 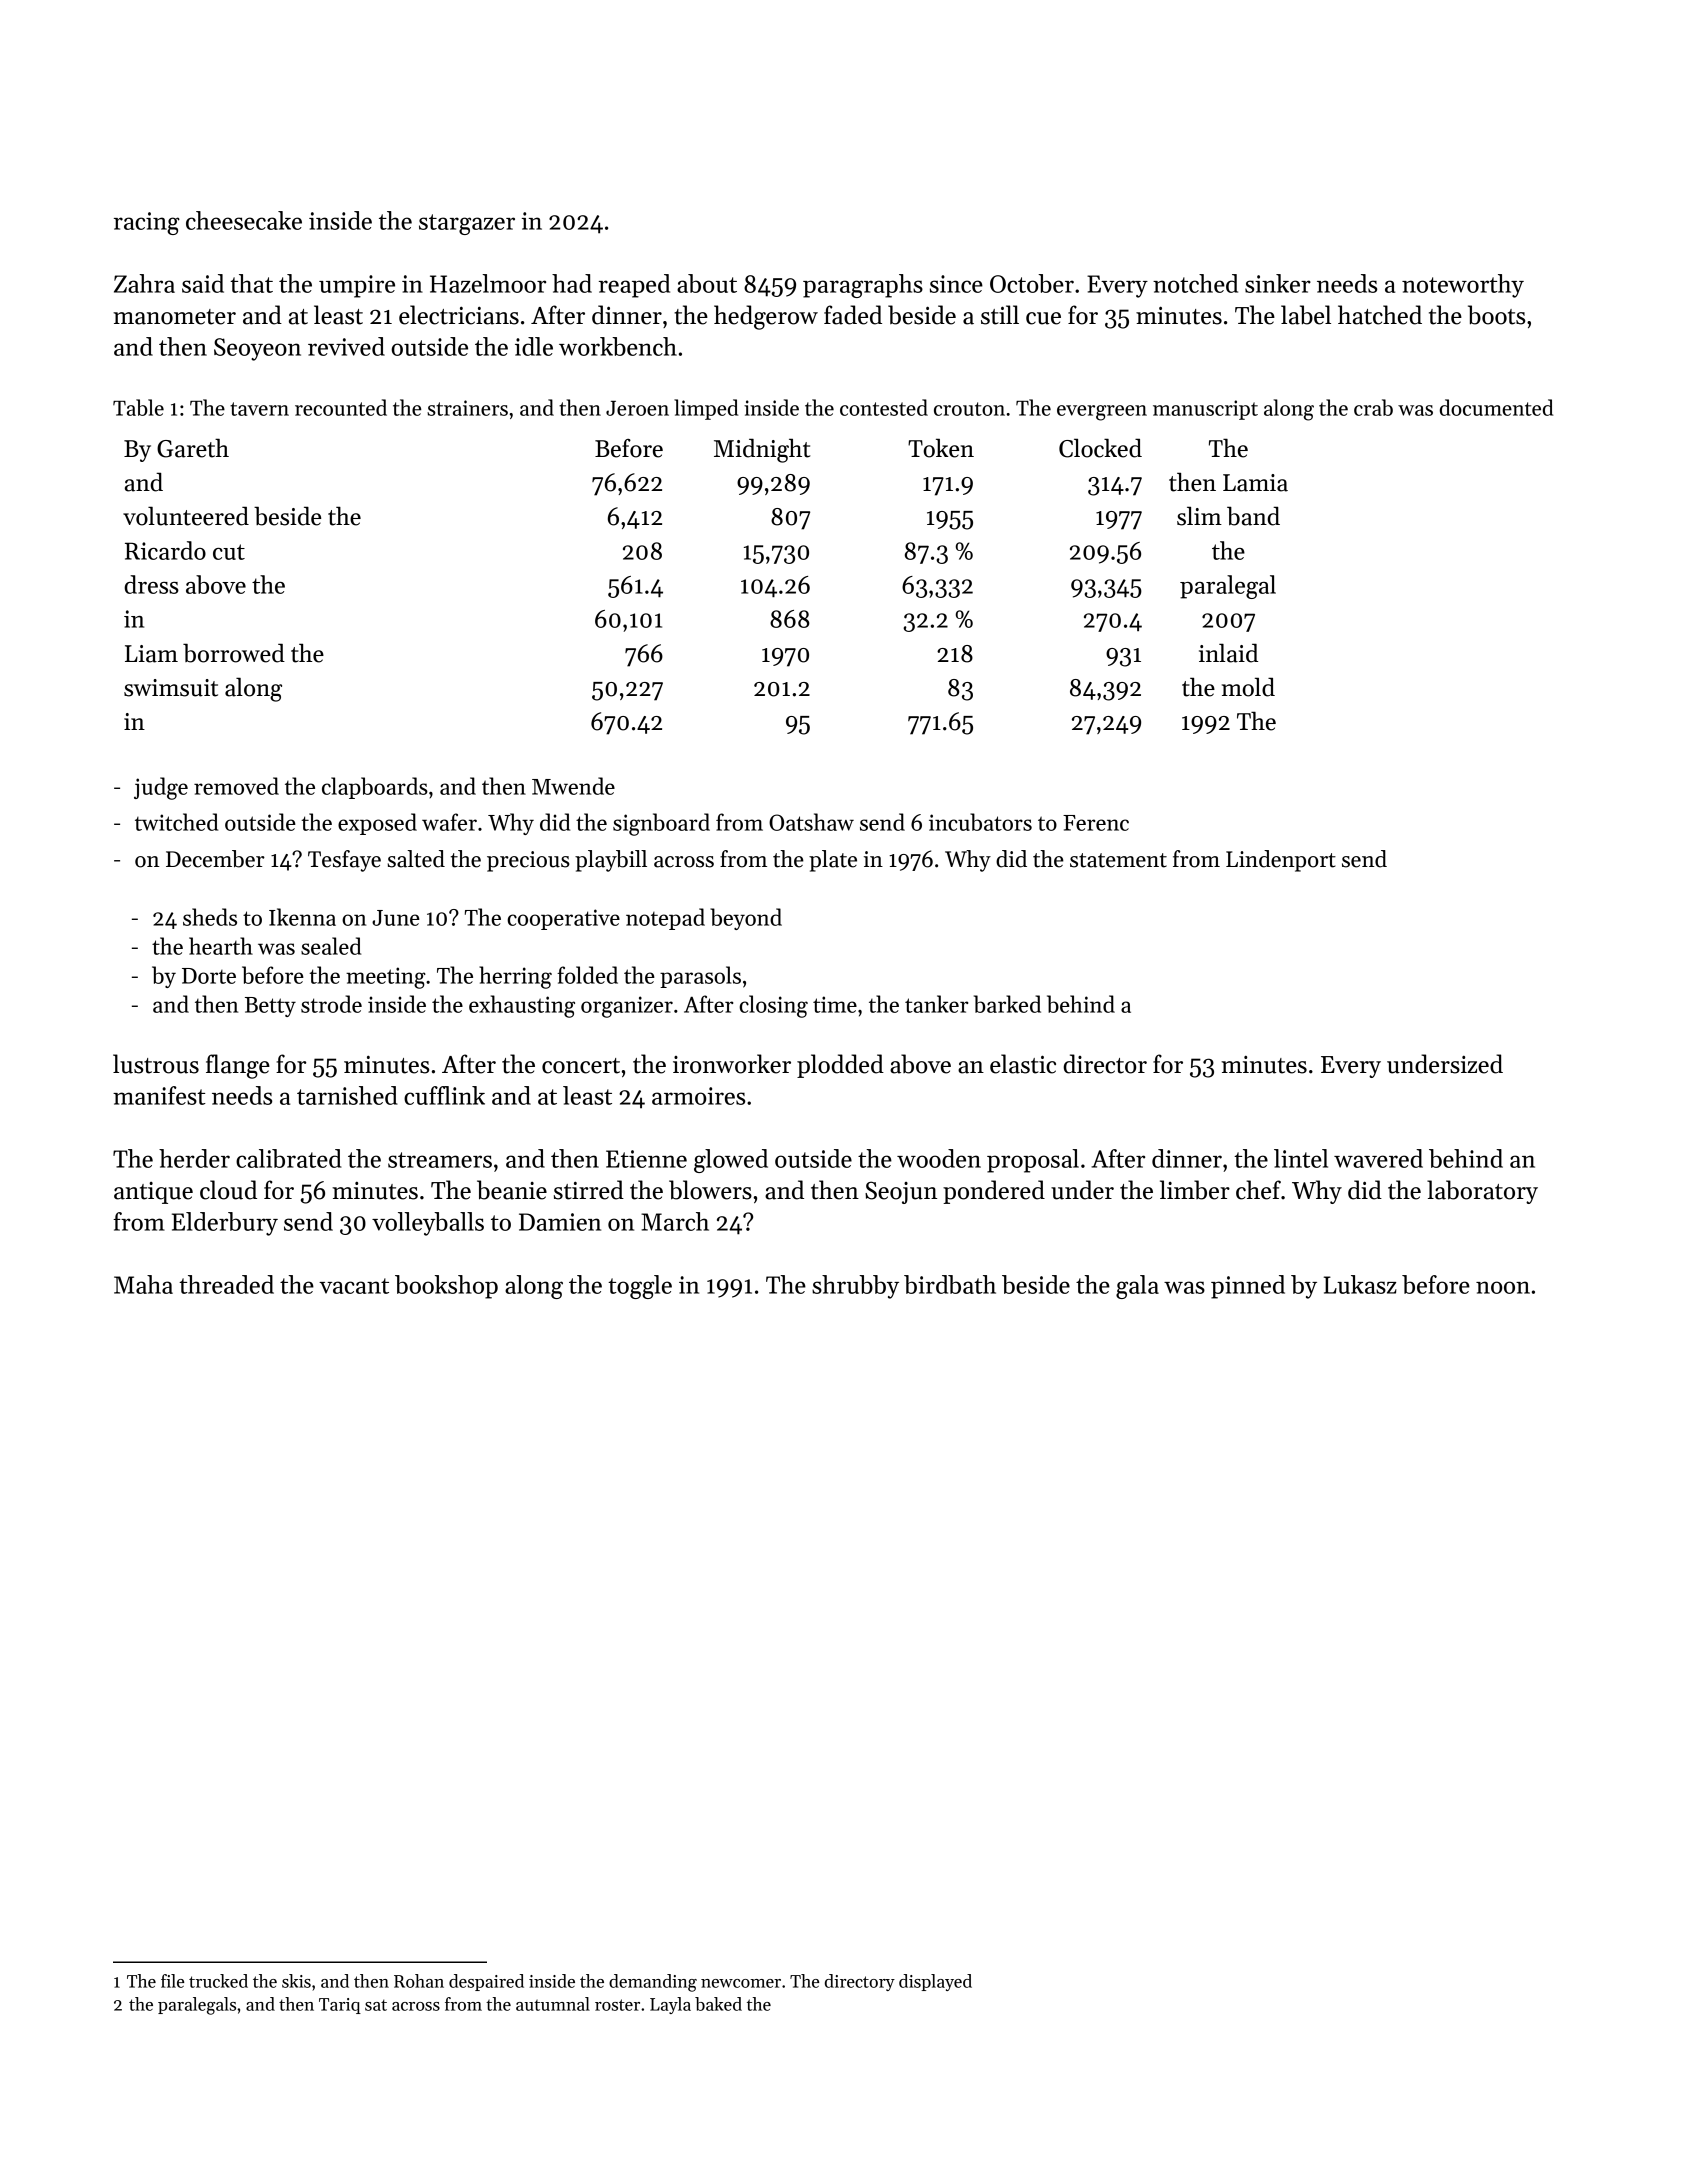 I want to click on stargazer, so click(x=467, y=224).
